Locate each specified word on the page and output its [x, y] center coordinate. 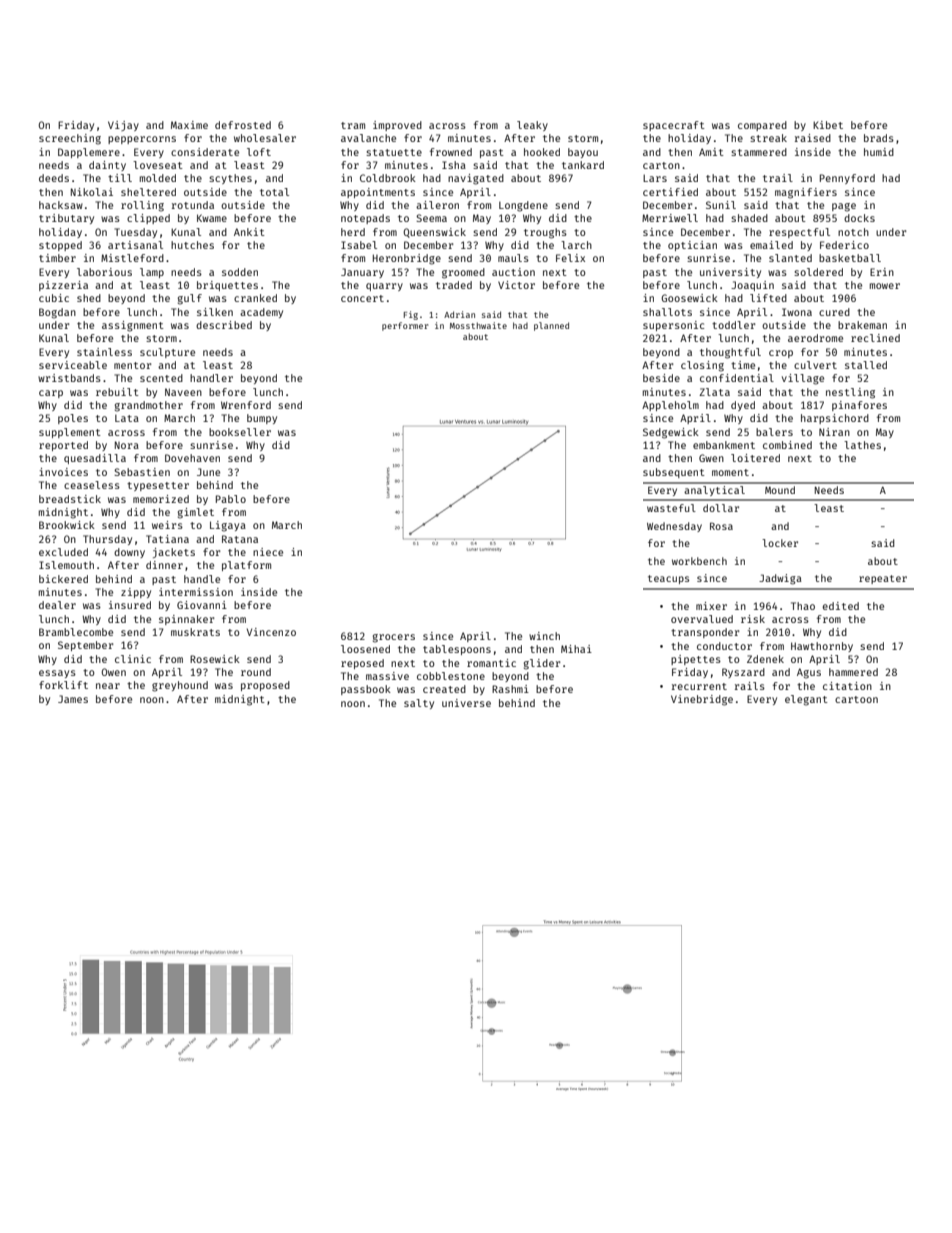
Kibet [828, 125]
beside [661, 378]
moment [730, 472]
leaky [532, 126]
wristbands [69, 378]
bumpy [262, 419]
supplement [70, 433]
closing [702, 366]
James [73, 699]
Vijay [123, 126]
